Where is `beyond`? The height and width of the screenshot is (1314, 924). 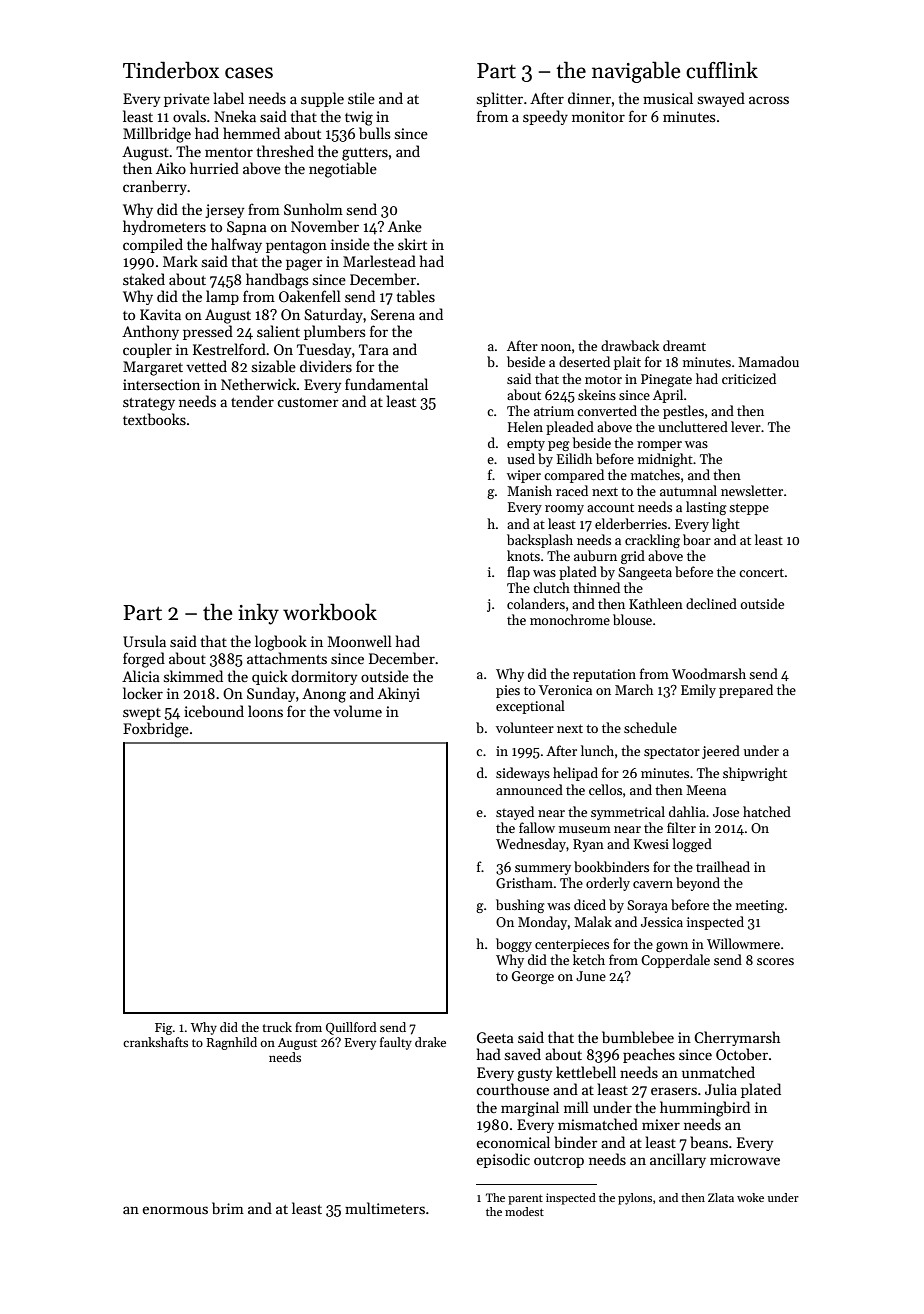
beyond is located at coordinates (698, 884).
